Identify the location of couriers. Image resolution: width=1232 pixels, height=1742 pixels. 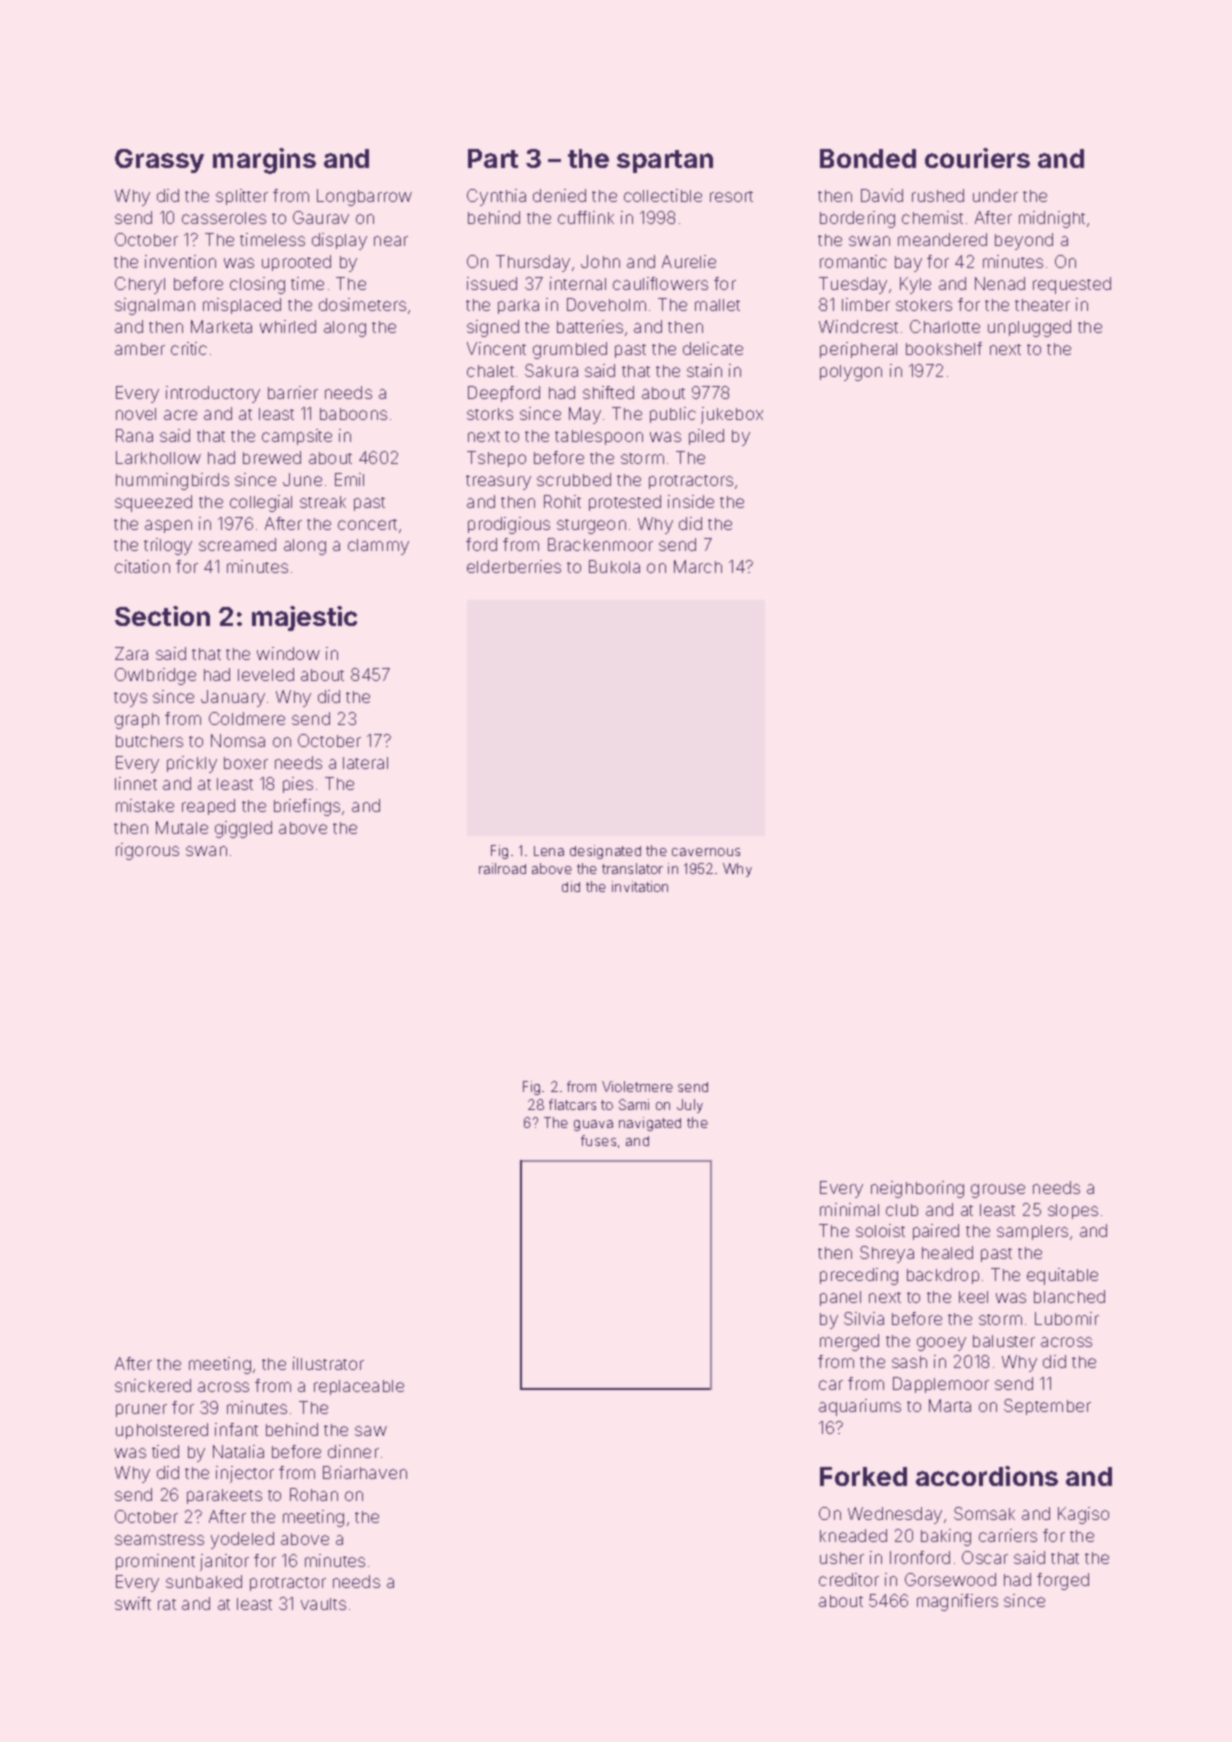
(977, 158).
